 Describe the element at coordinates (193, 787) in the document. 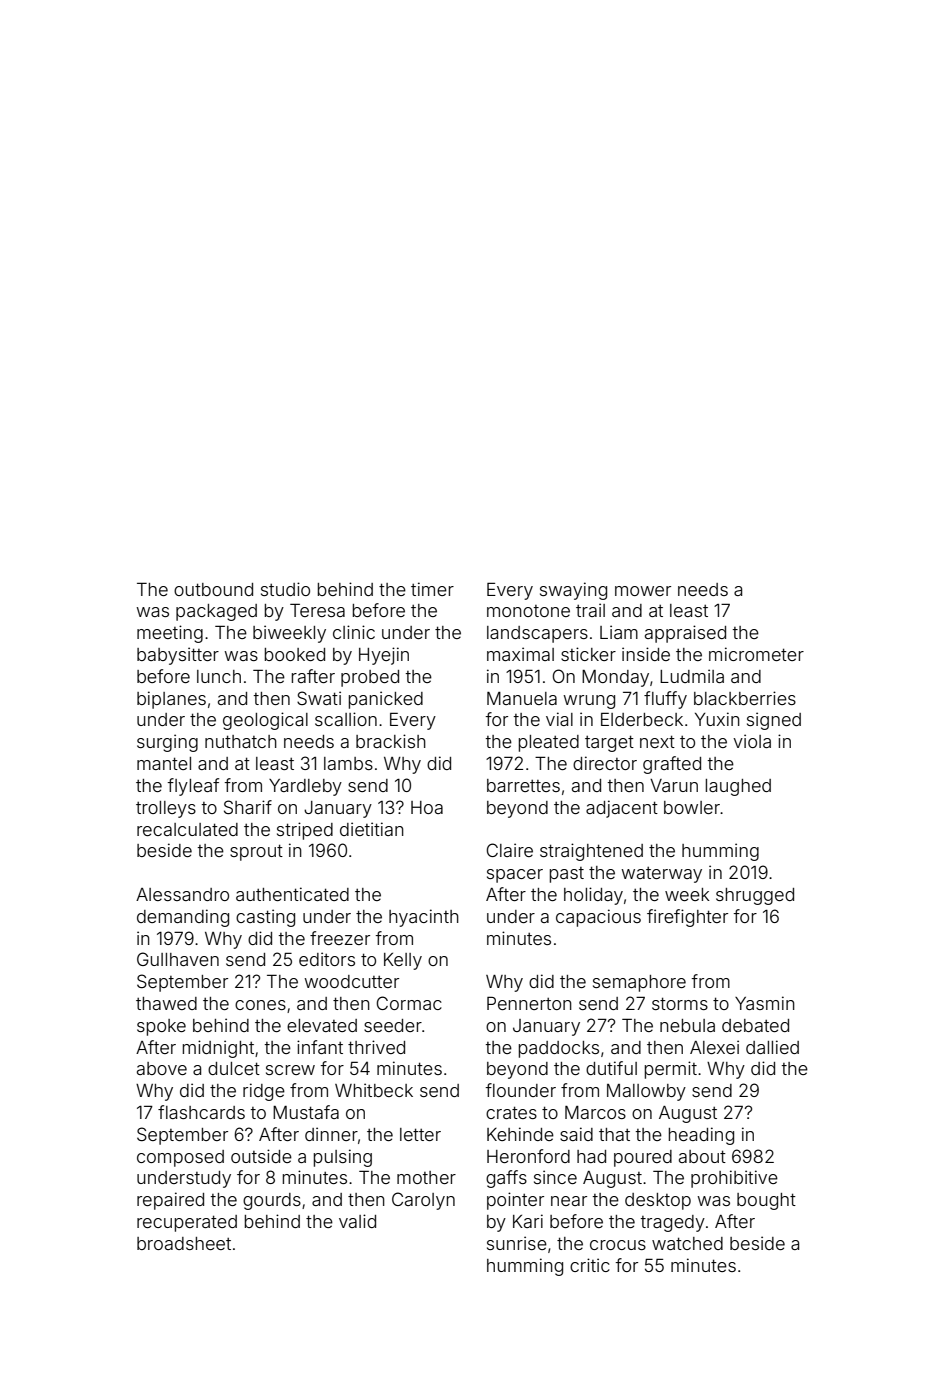

I see `flyleaf` at that location.
